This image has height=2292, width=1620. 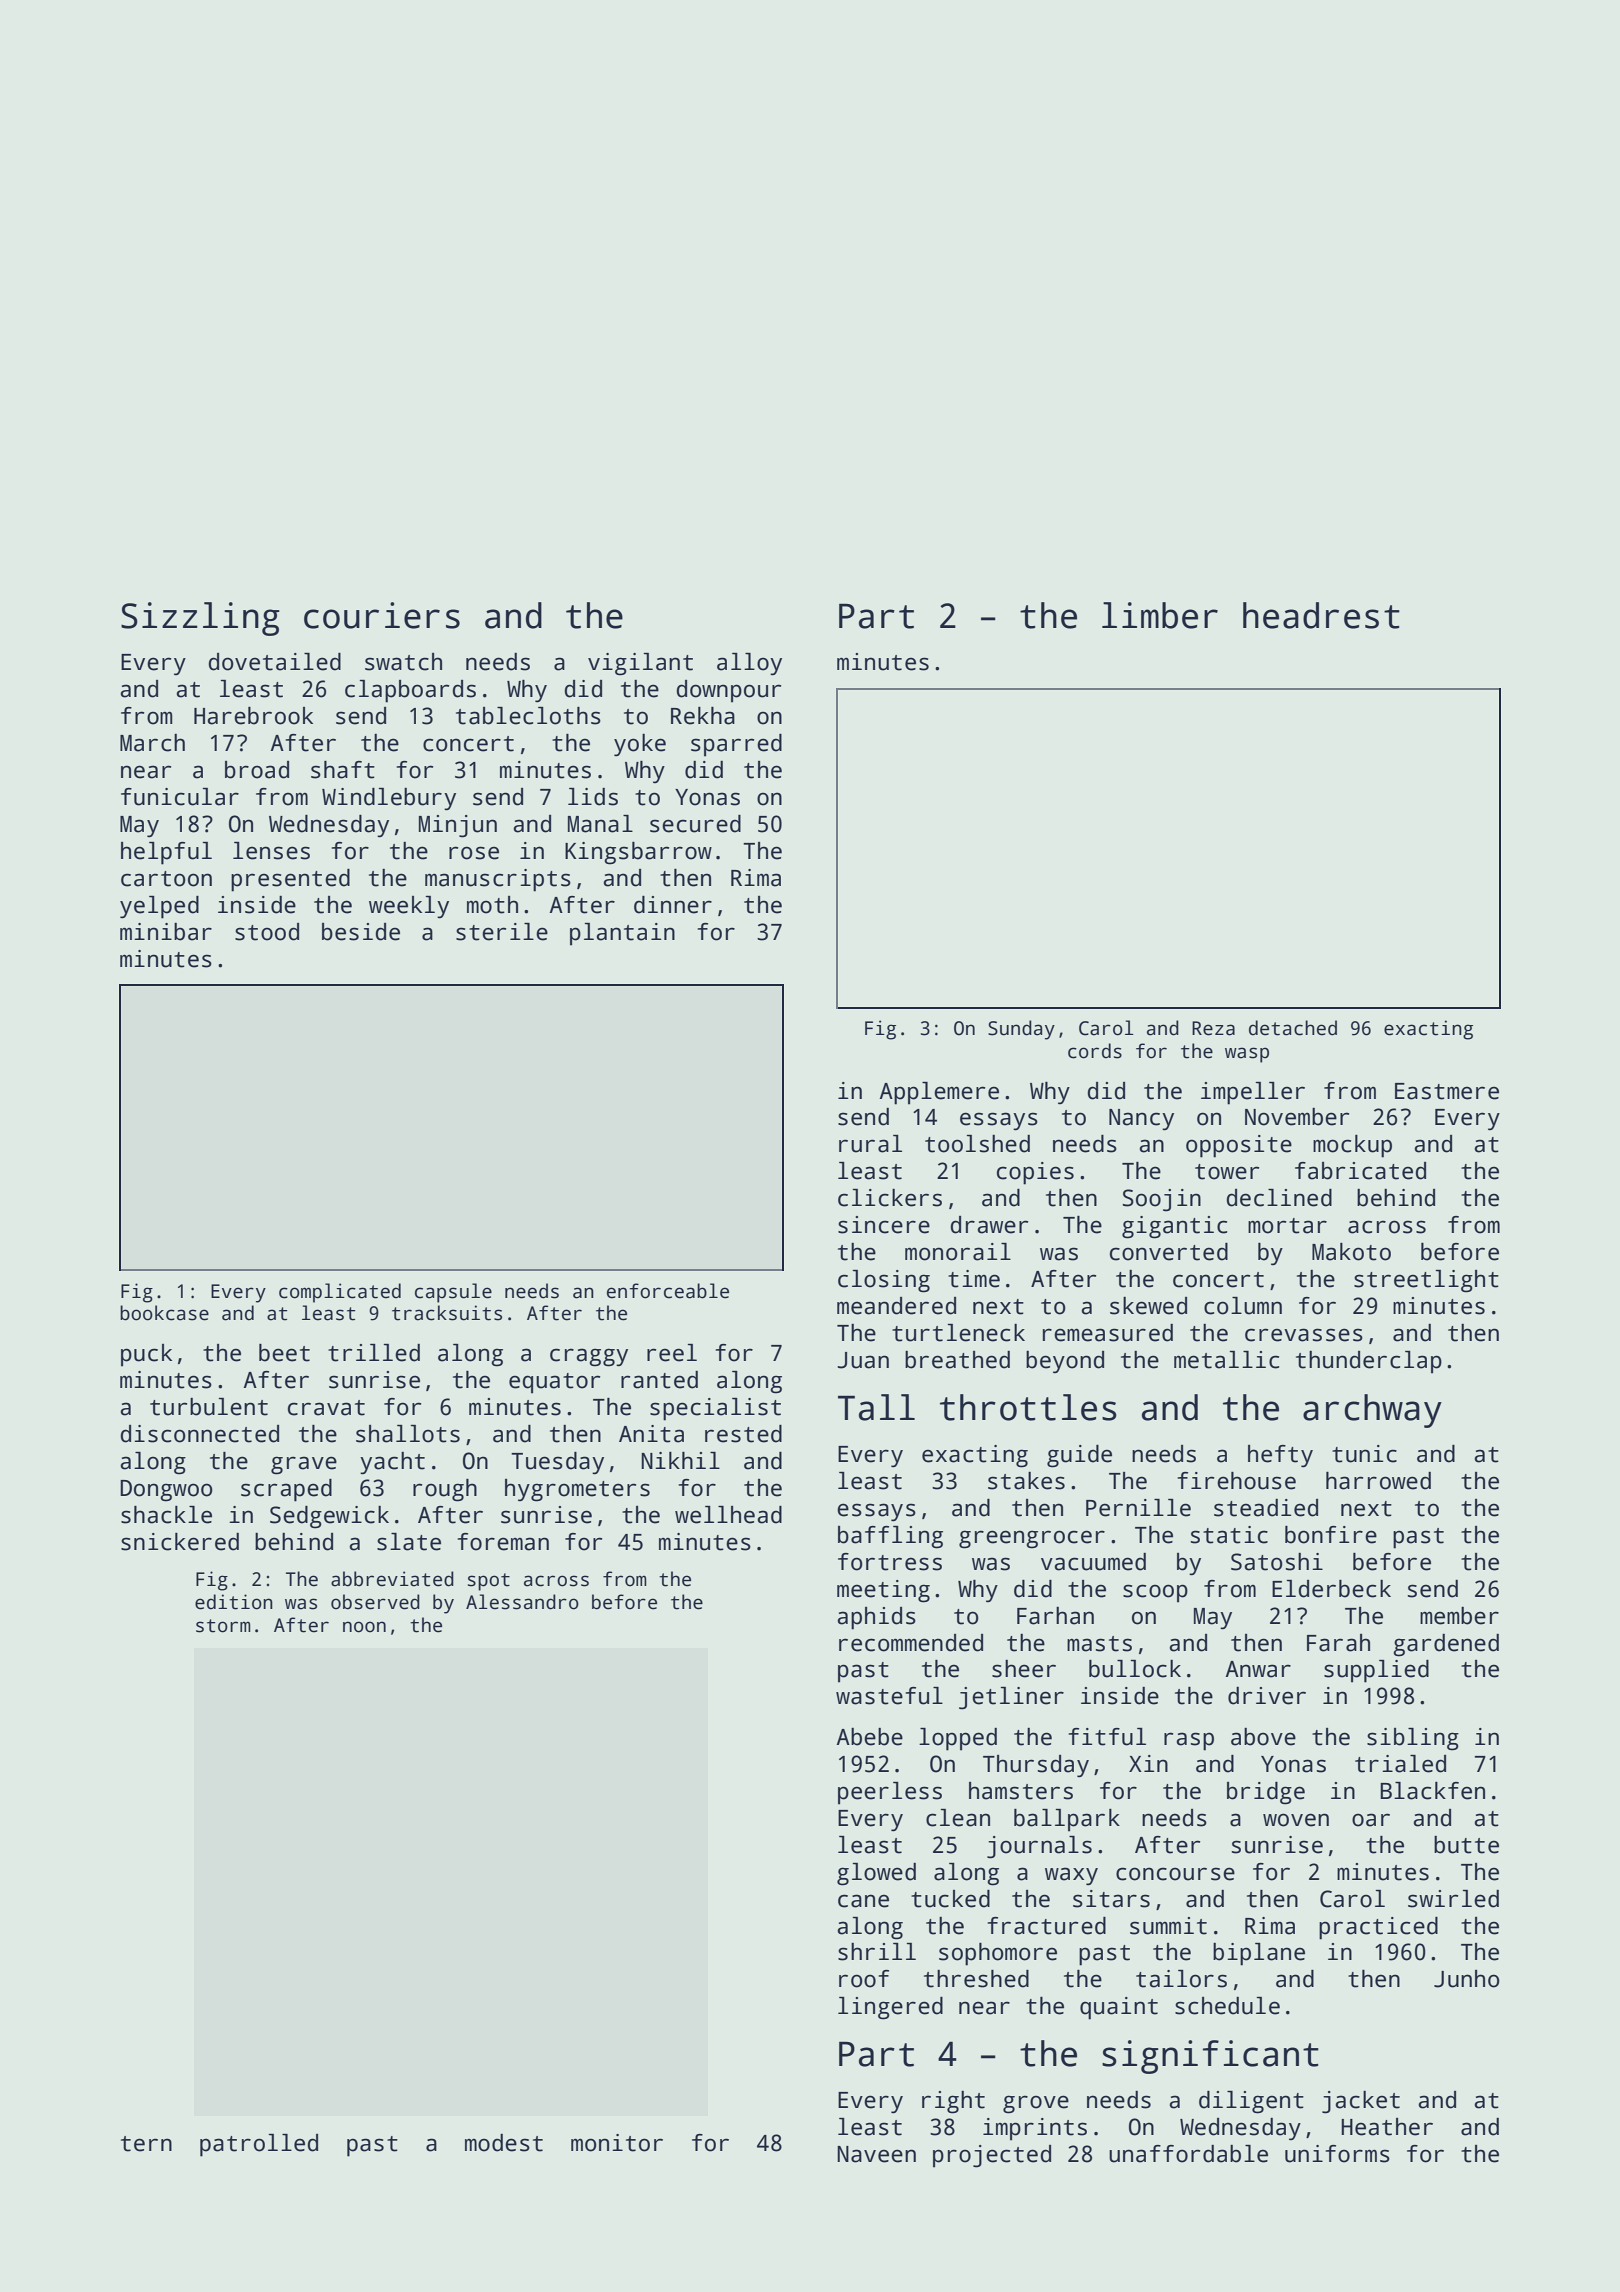 I want to click on swirled, so click(x=1453, y=1899).
